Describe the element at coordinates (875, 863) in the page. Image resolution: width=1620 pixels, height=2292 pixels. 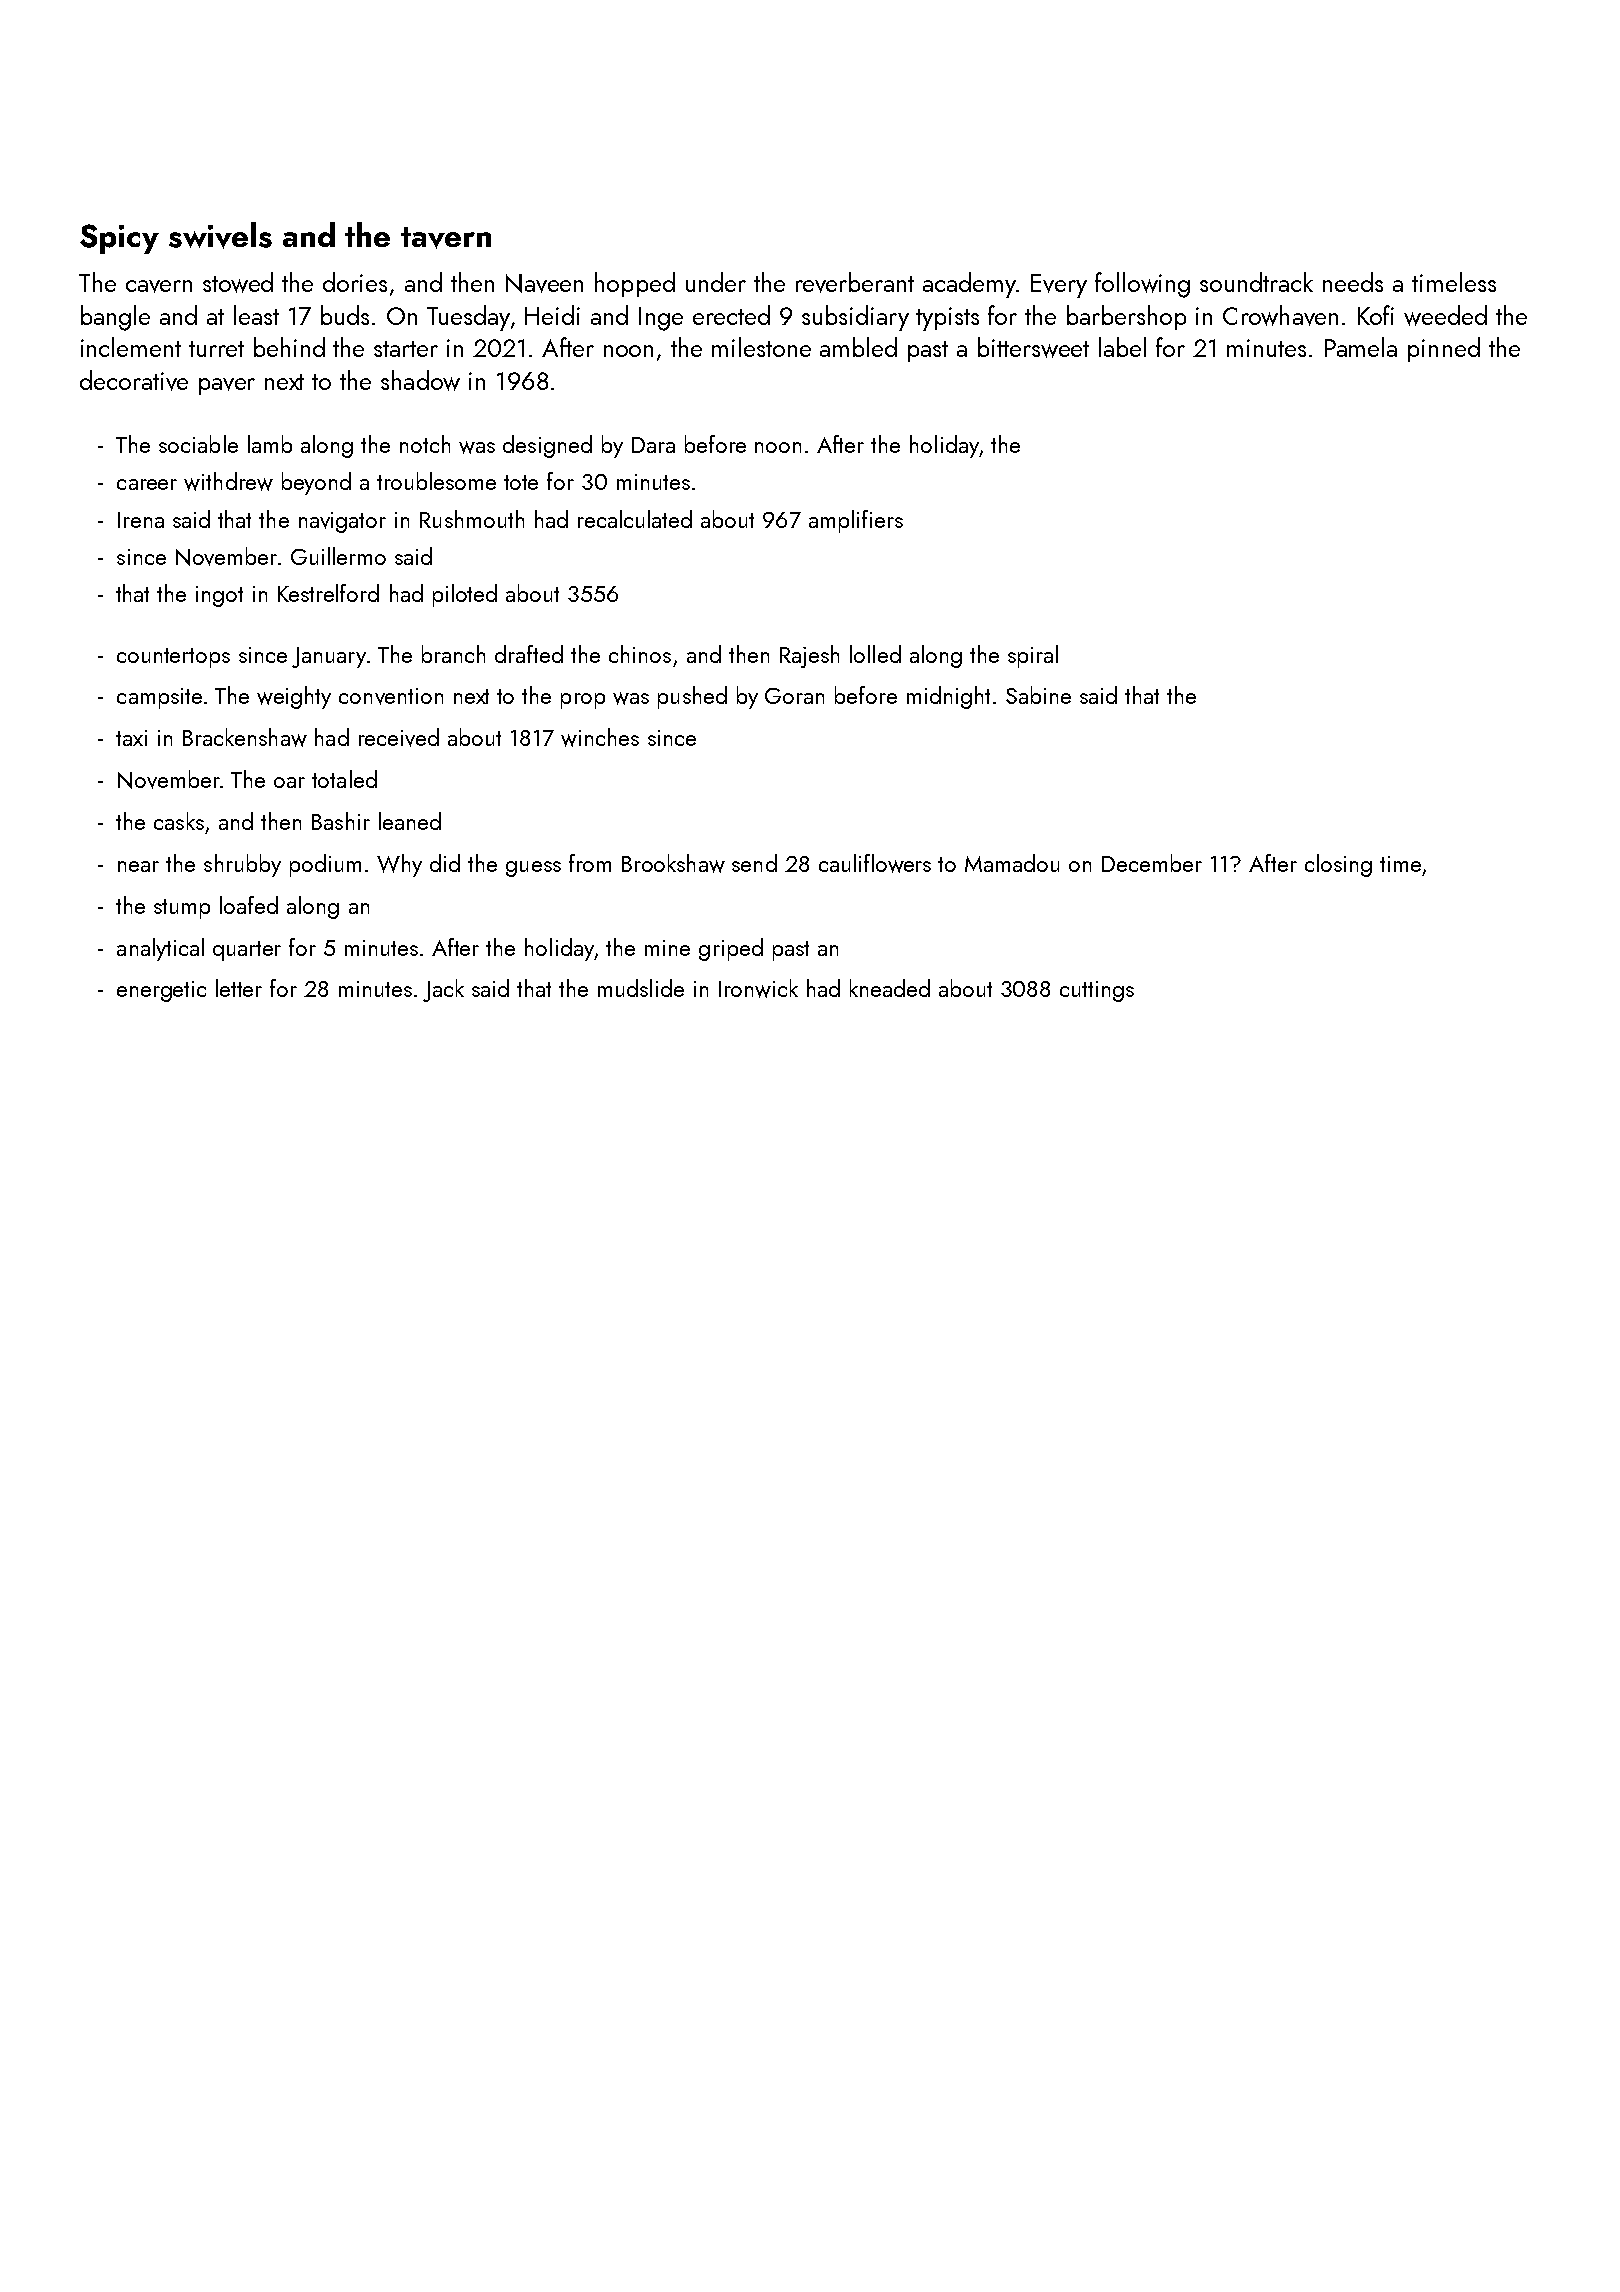
I see `cauliflowers` at that location.
